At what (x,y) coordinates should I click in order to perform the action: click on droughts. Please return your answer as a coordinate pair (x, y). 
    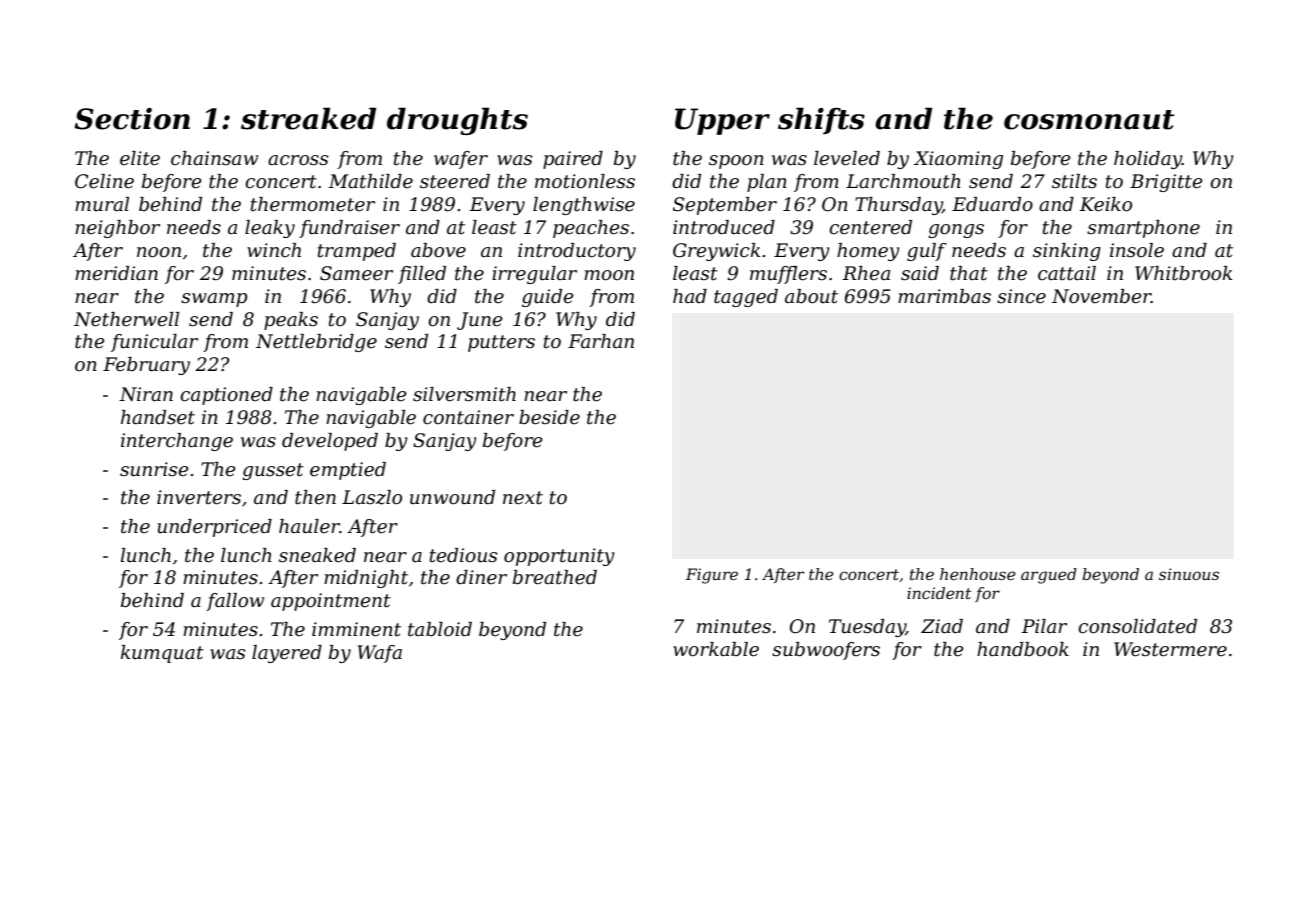
    Looking at the image, I should click on (457, 121).
